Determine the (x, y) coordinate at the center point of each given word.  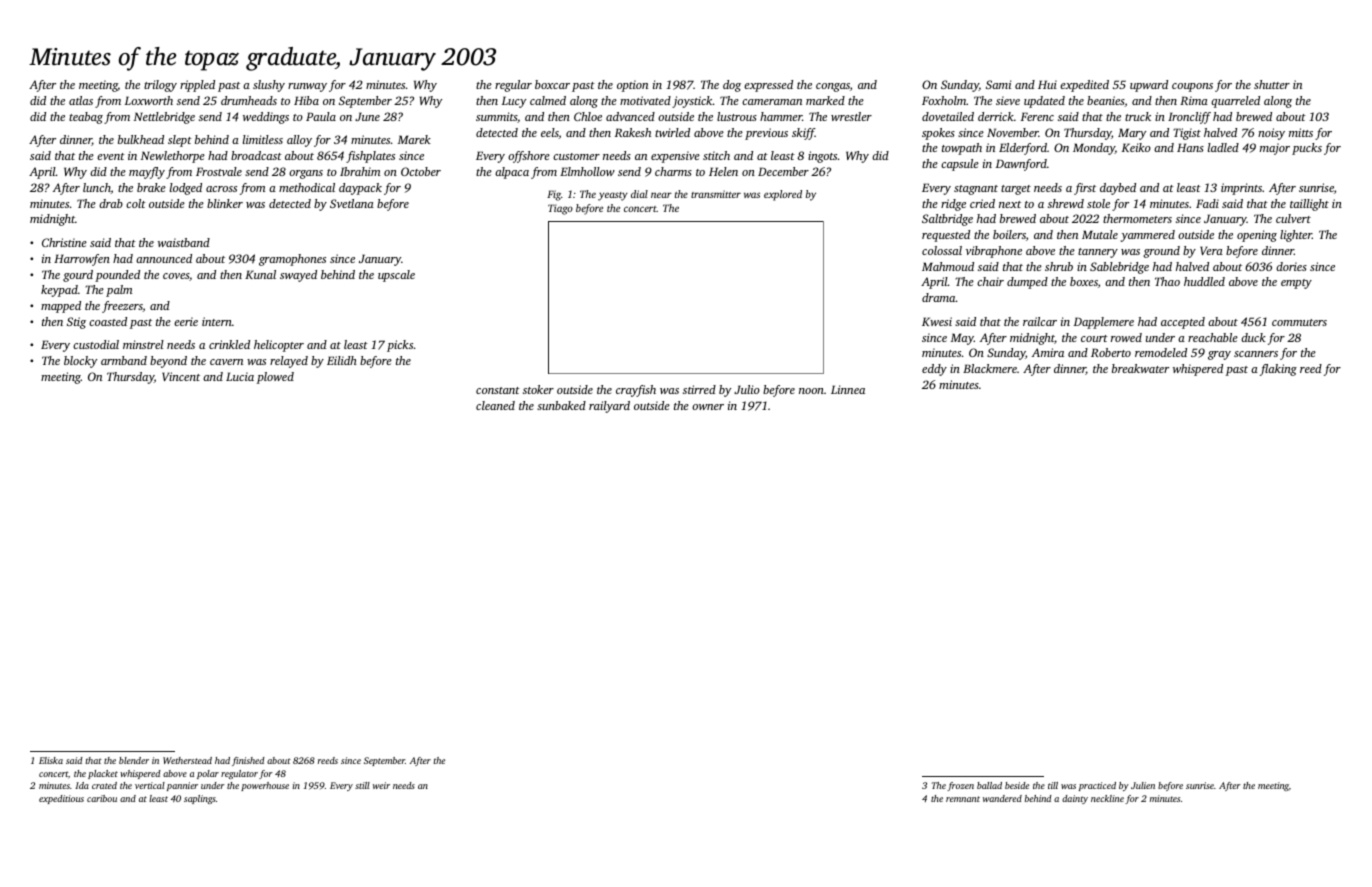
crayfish (636, 391)
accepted (1183, 323)
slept (180, 141)
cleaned (495, 405)
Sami (998, 84)
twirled (672, 132)
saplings (200, 799)
